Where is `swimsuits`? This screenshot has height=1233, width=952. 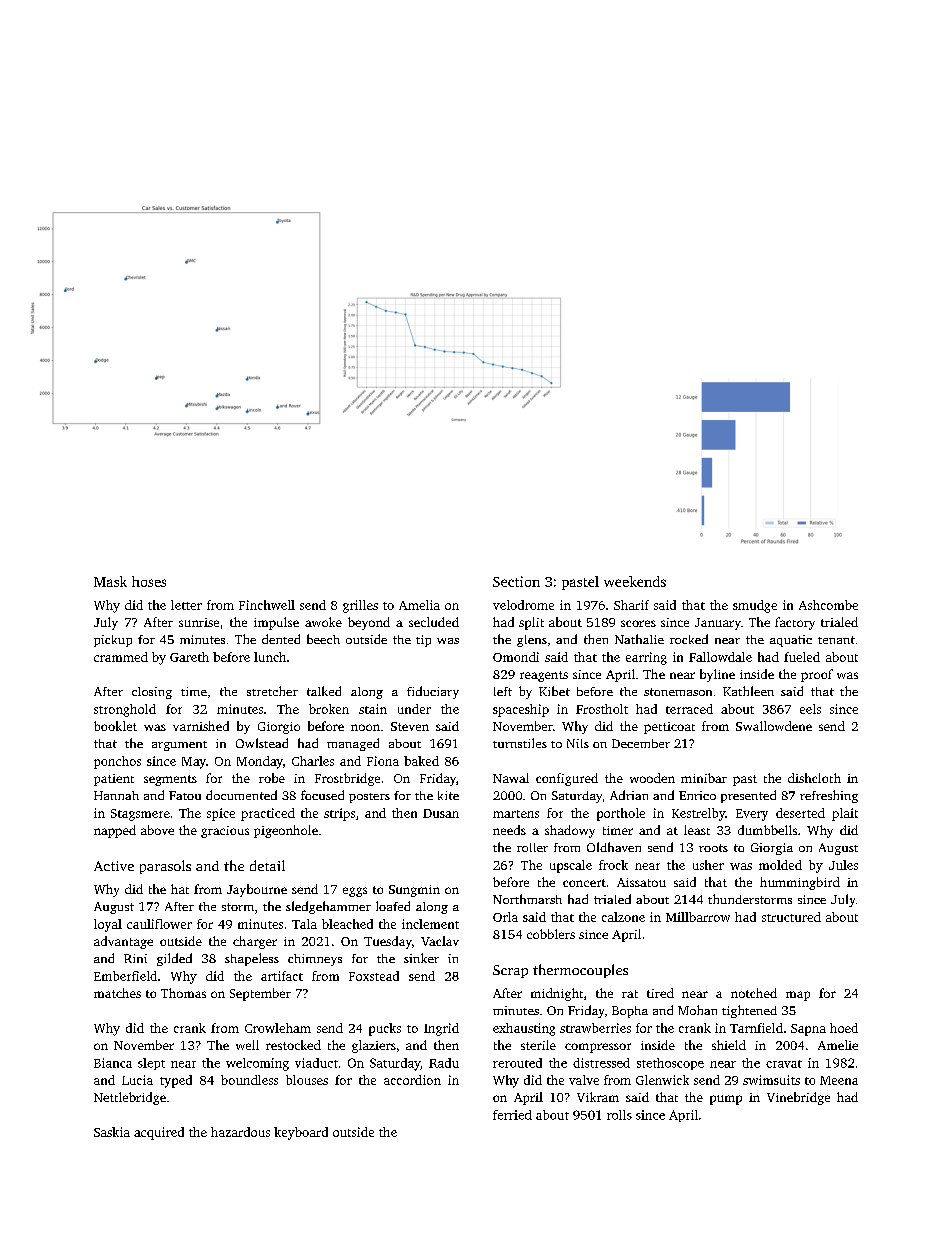 swimsuits is located at coordinates (771, 1080).
